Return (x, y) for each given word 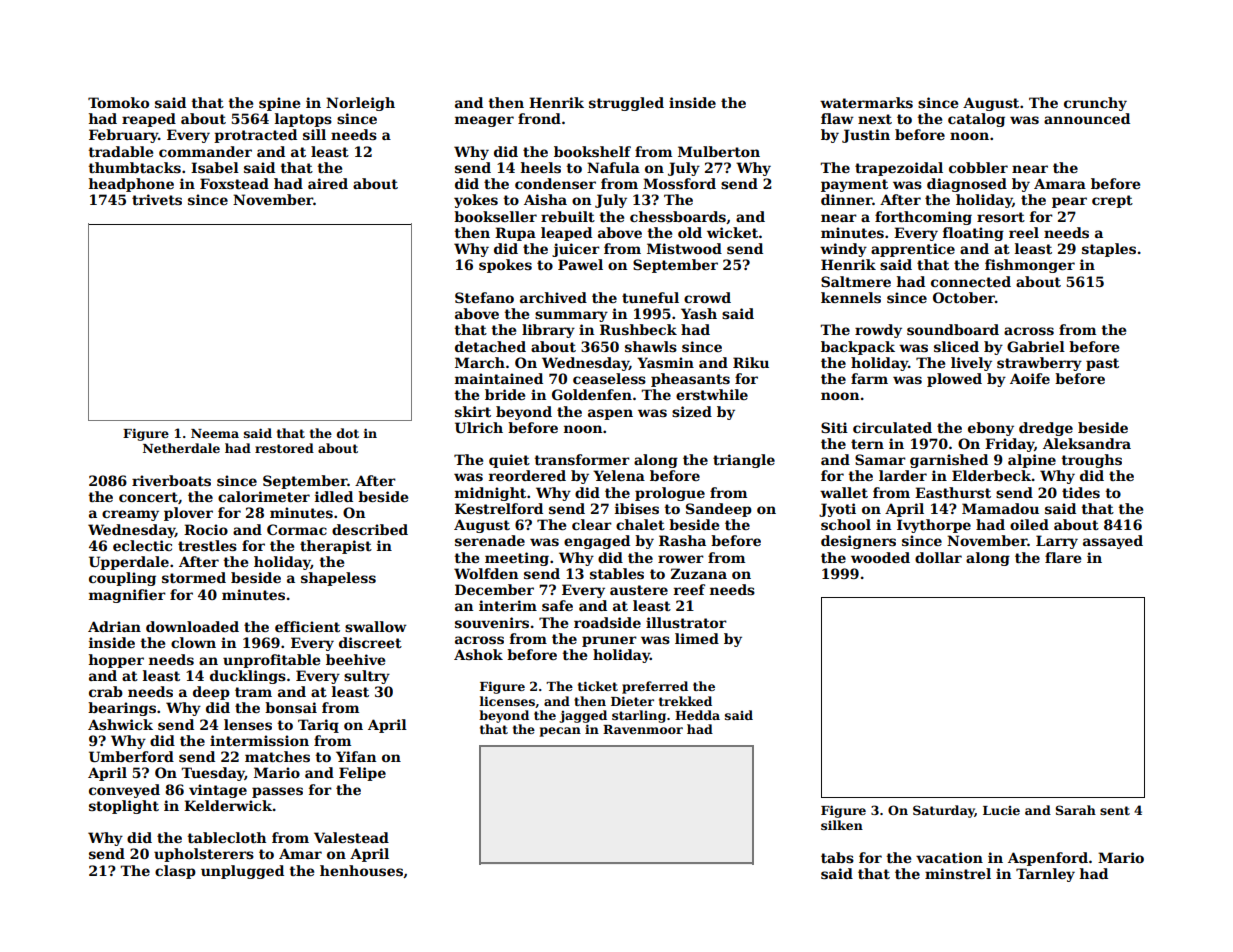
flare (1063, 557)
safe (557, 605)
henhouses (361, 870)
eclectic (142, 545)
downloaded (192, 626)
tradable (120, 151)
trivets (157, 199)
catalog (976, 120)
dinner (847, 199)
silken (842, 825)
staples (1109, 250)
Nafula (613, 167)
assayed (1113, 542)
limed (697, 638)
